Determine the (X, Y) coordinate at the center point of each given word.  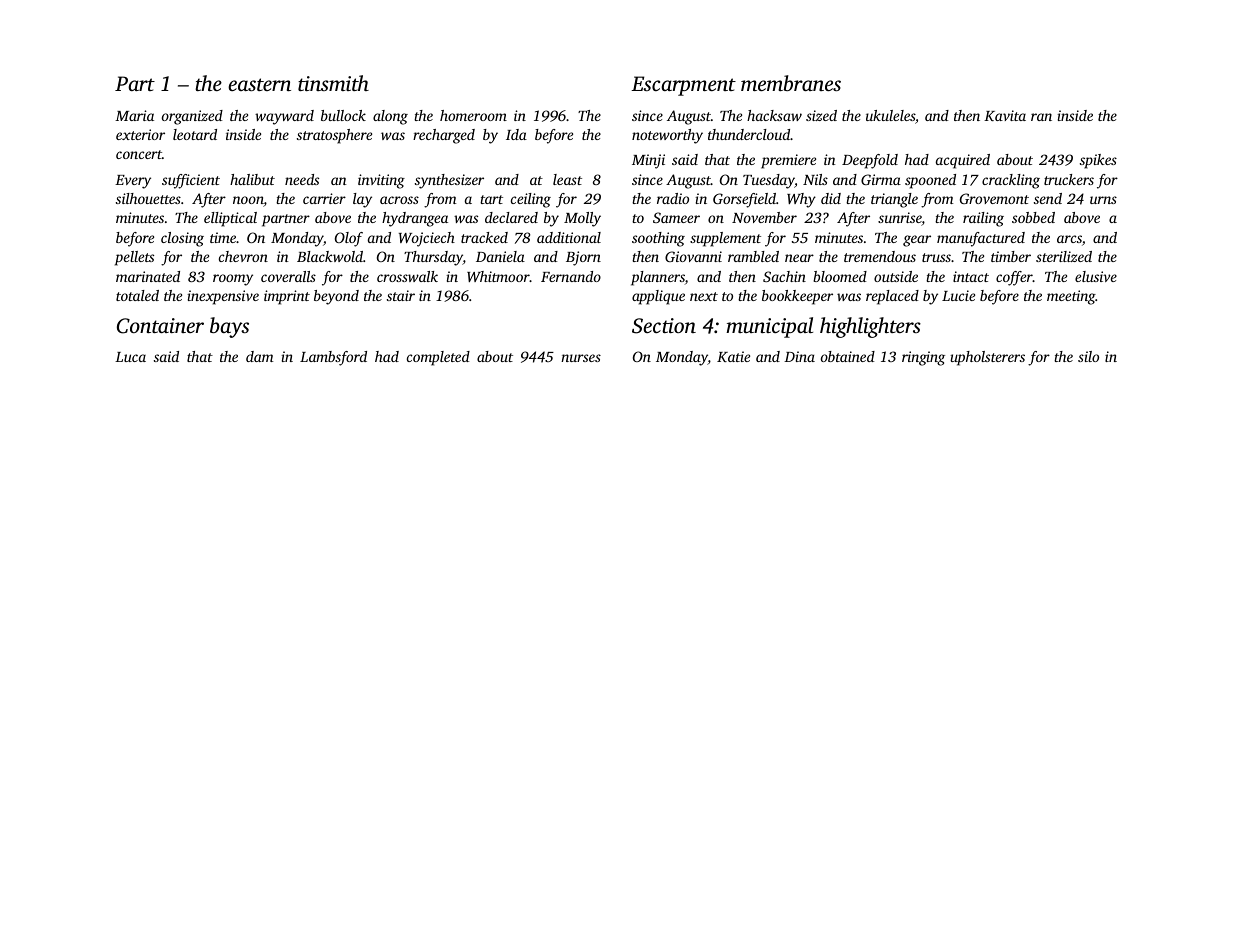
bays (229, 327)
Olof (349, 239)
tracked (484, 237)
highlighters (870, 327)
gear (917, 241)
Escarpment (683, 86)
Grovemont (994, 198)
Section (664, 326)
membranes (791, 83)
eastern (259, 84)
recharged (444, 136)
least (567, 179)
